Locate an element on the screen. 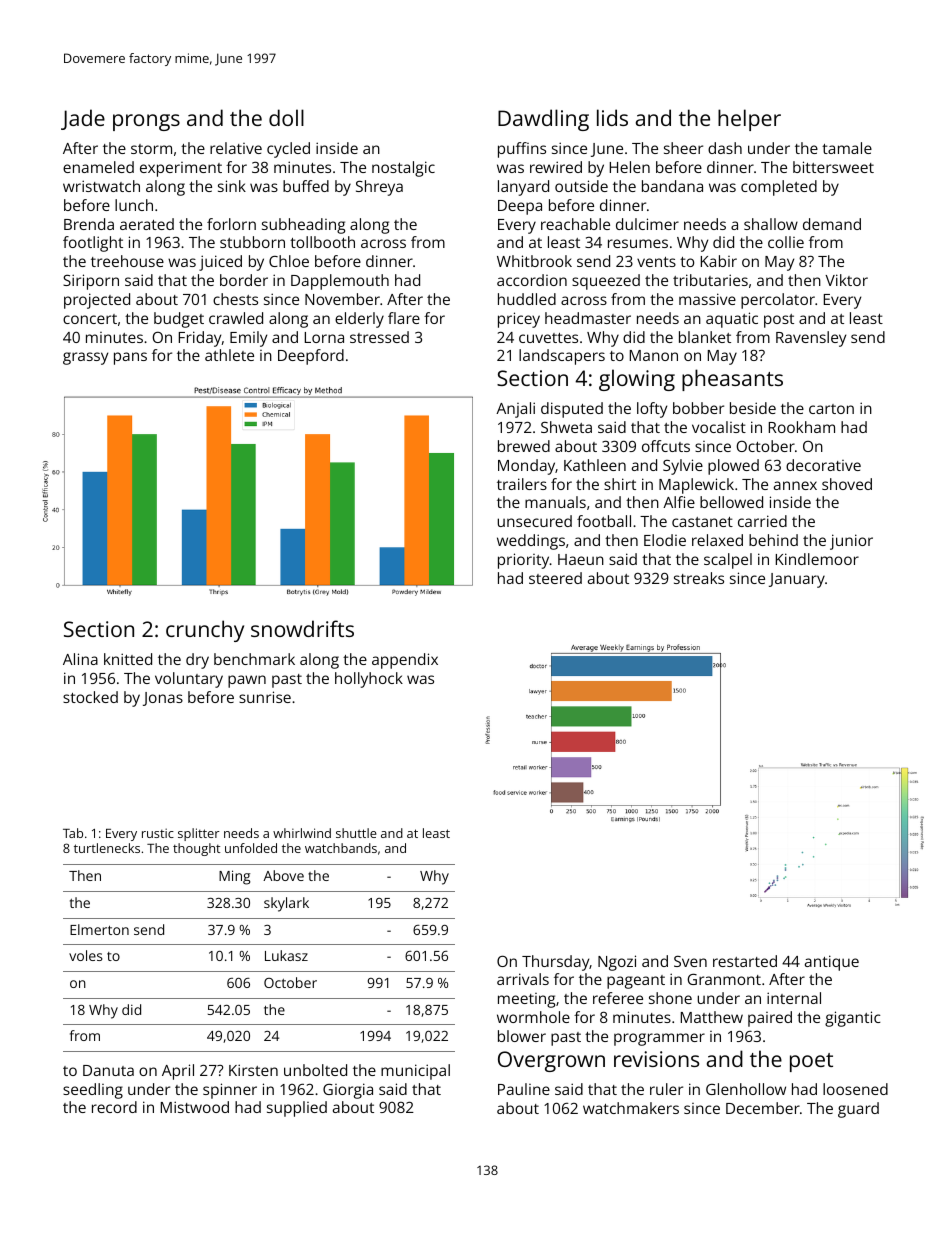 Image resolution: width=952 pixels, height=1233 pixels. pheasants is located at coordinates (732, 380).
